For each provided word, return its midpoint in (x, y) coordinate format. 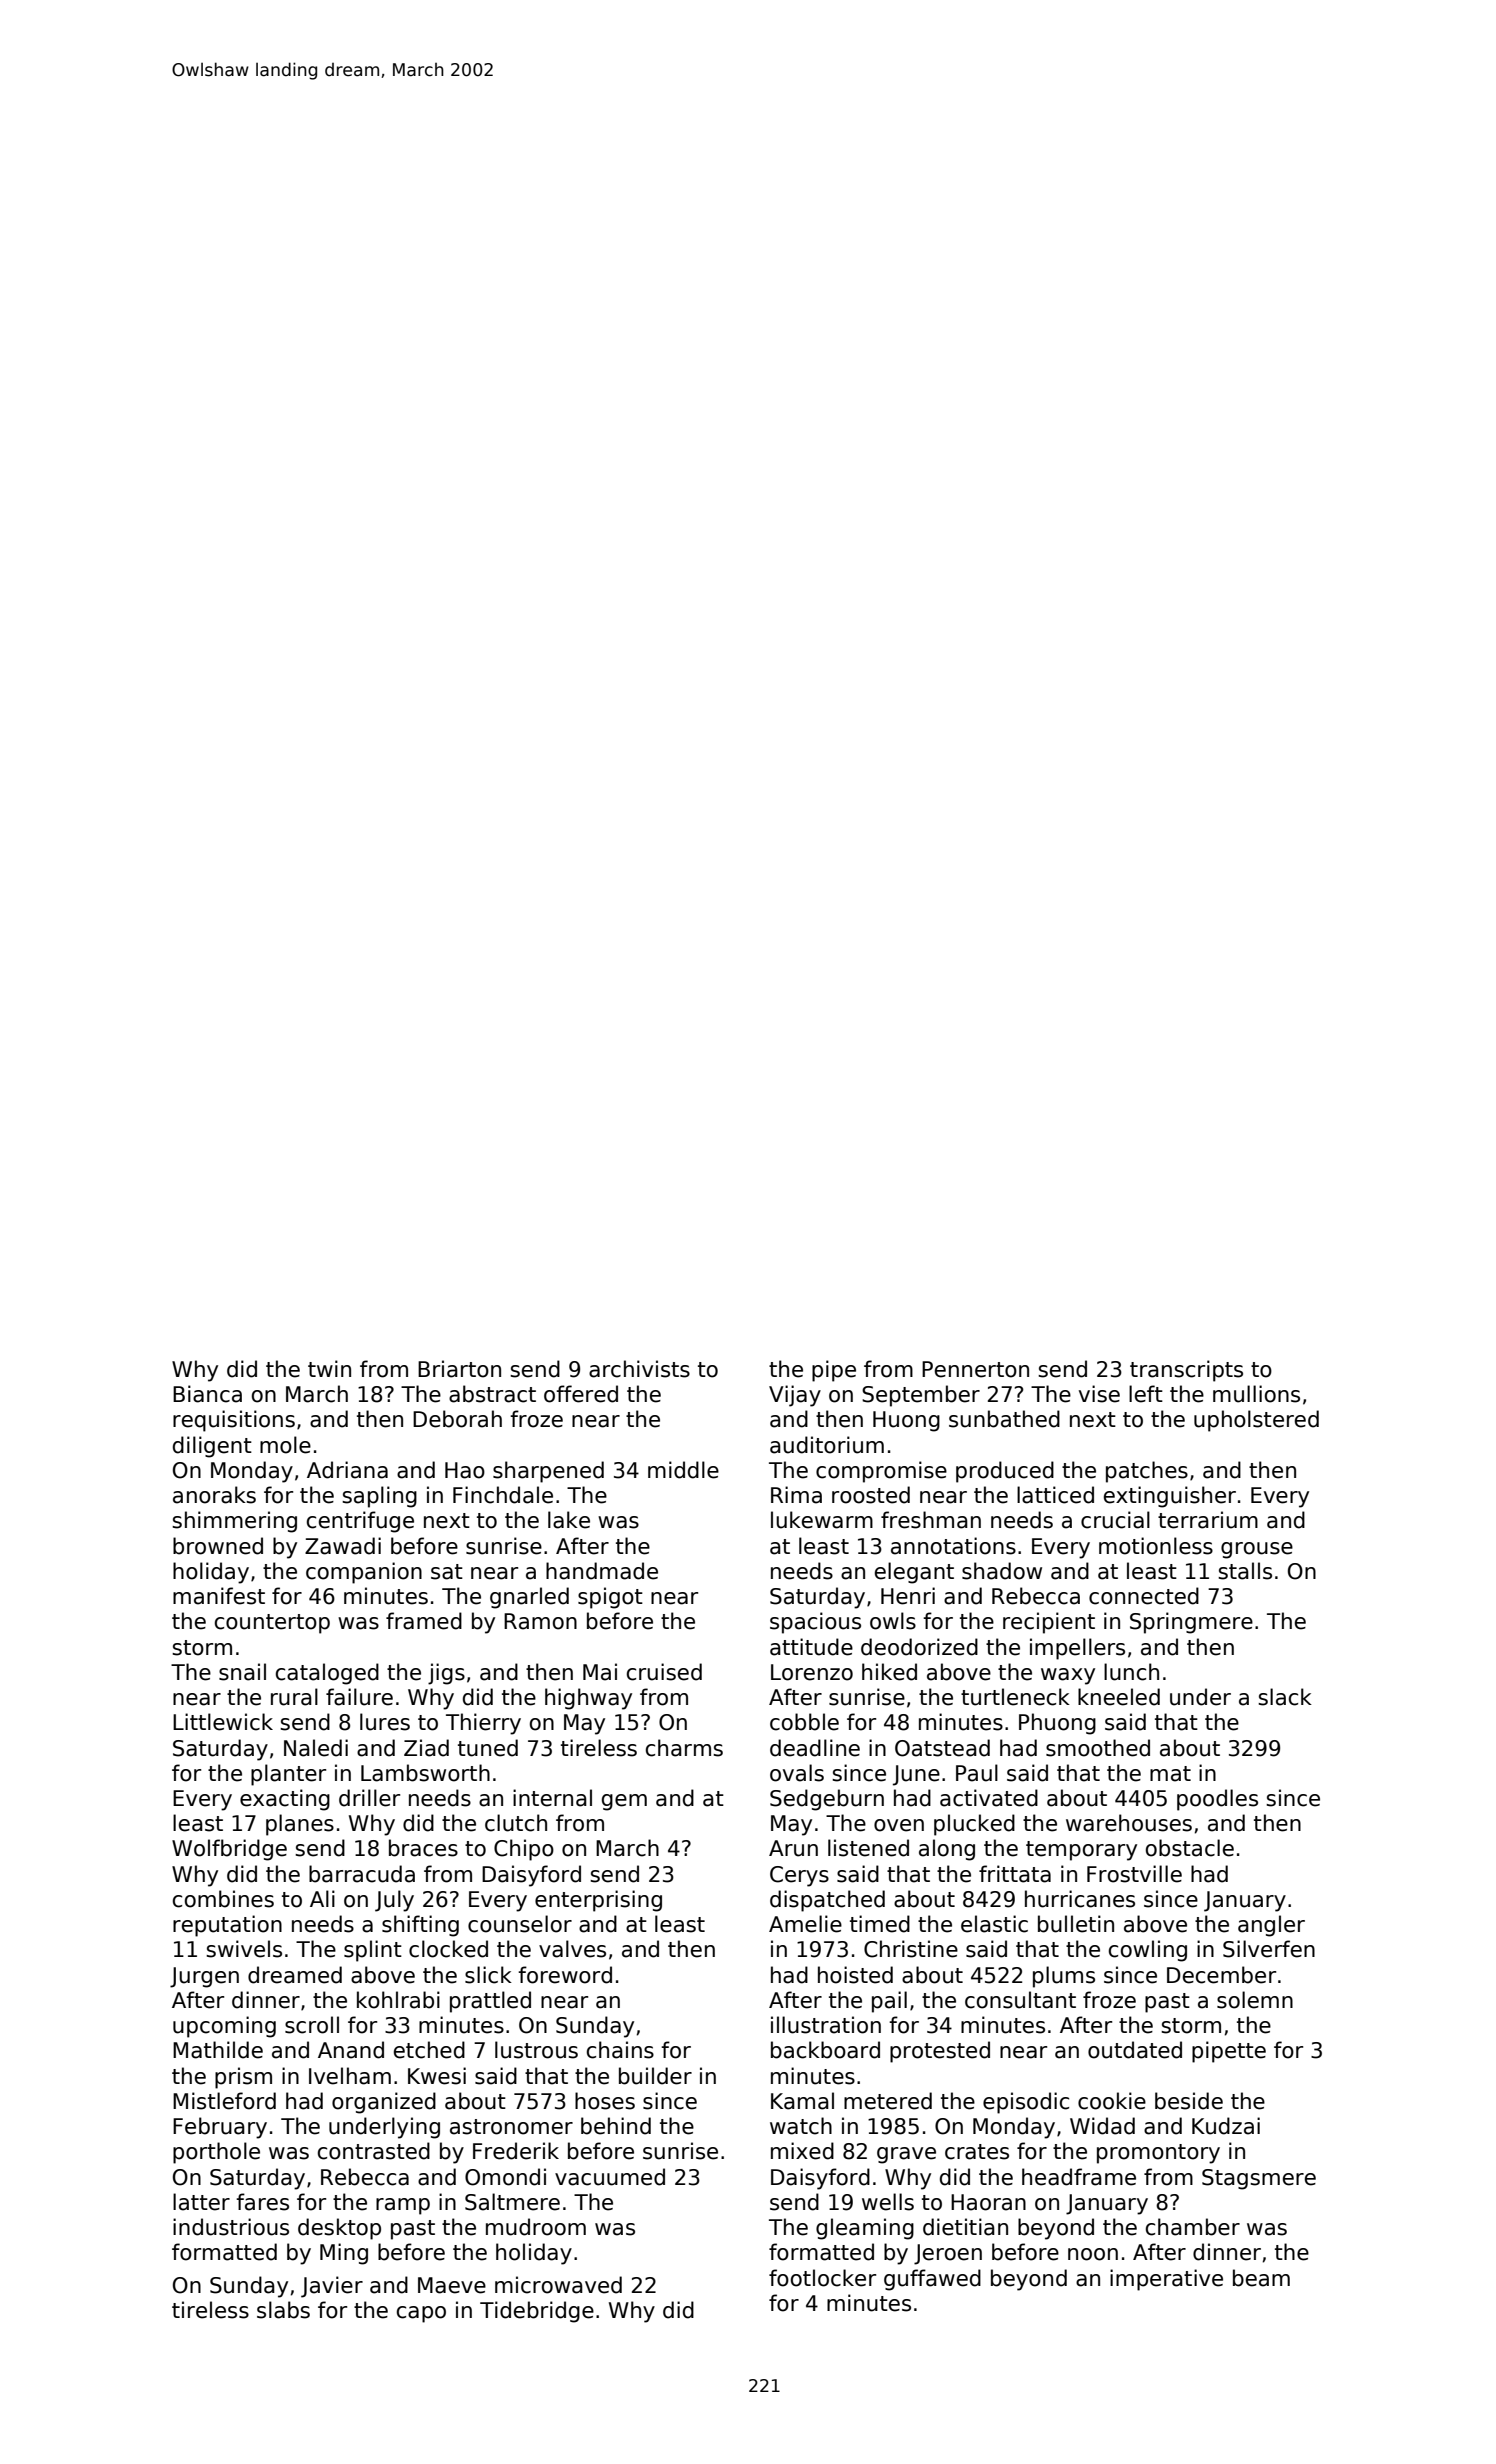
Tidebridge (537, 2312)
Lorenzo (812, 1672)
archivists (639, 1369)
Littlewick (223, 1722)
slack (1285, 1697)
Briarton (459, 1369)
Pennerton (975, 1369)
